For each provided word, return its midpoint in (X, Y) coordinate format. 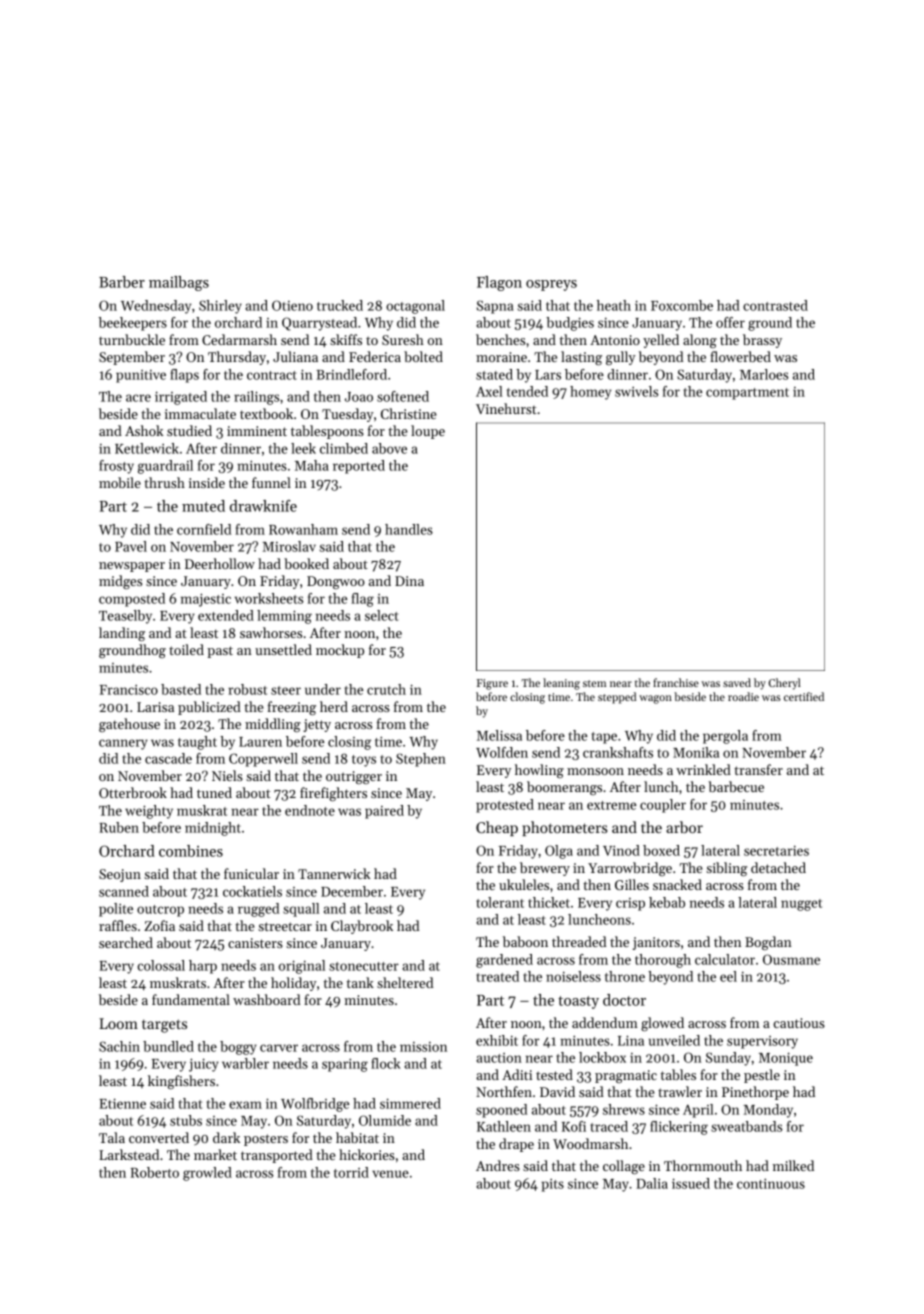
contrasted (775, 305)
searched (126, 942)
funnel (271, 482)
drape (516, 1145)
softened (403, 396)
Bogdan (768, 943)
